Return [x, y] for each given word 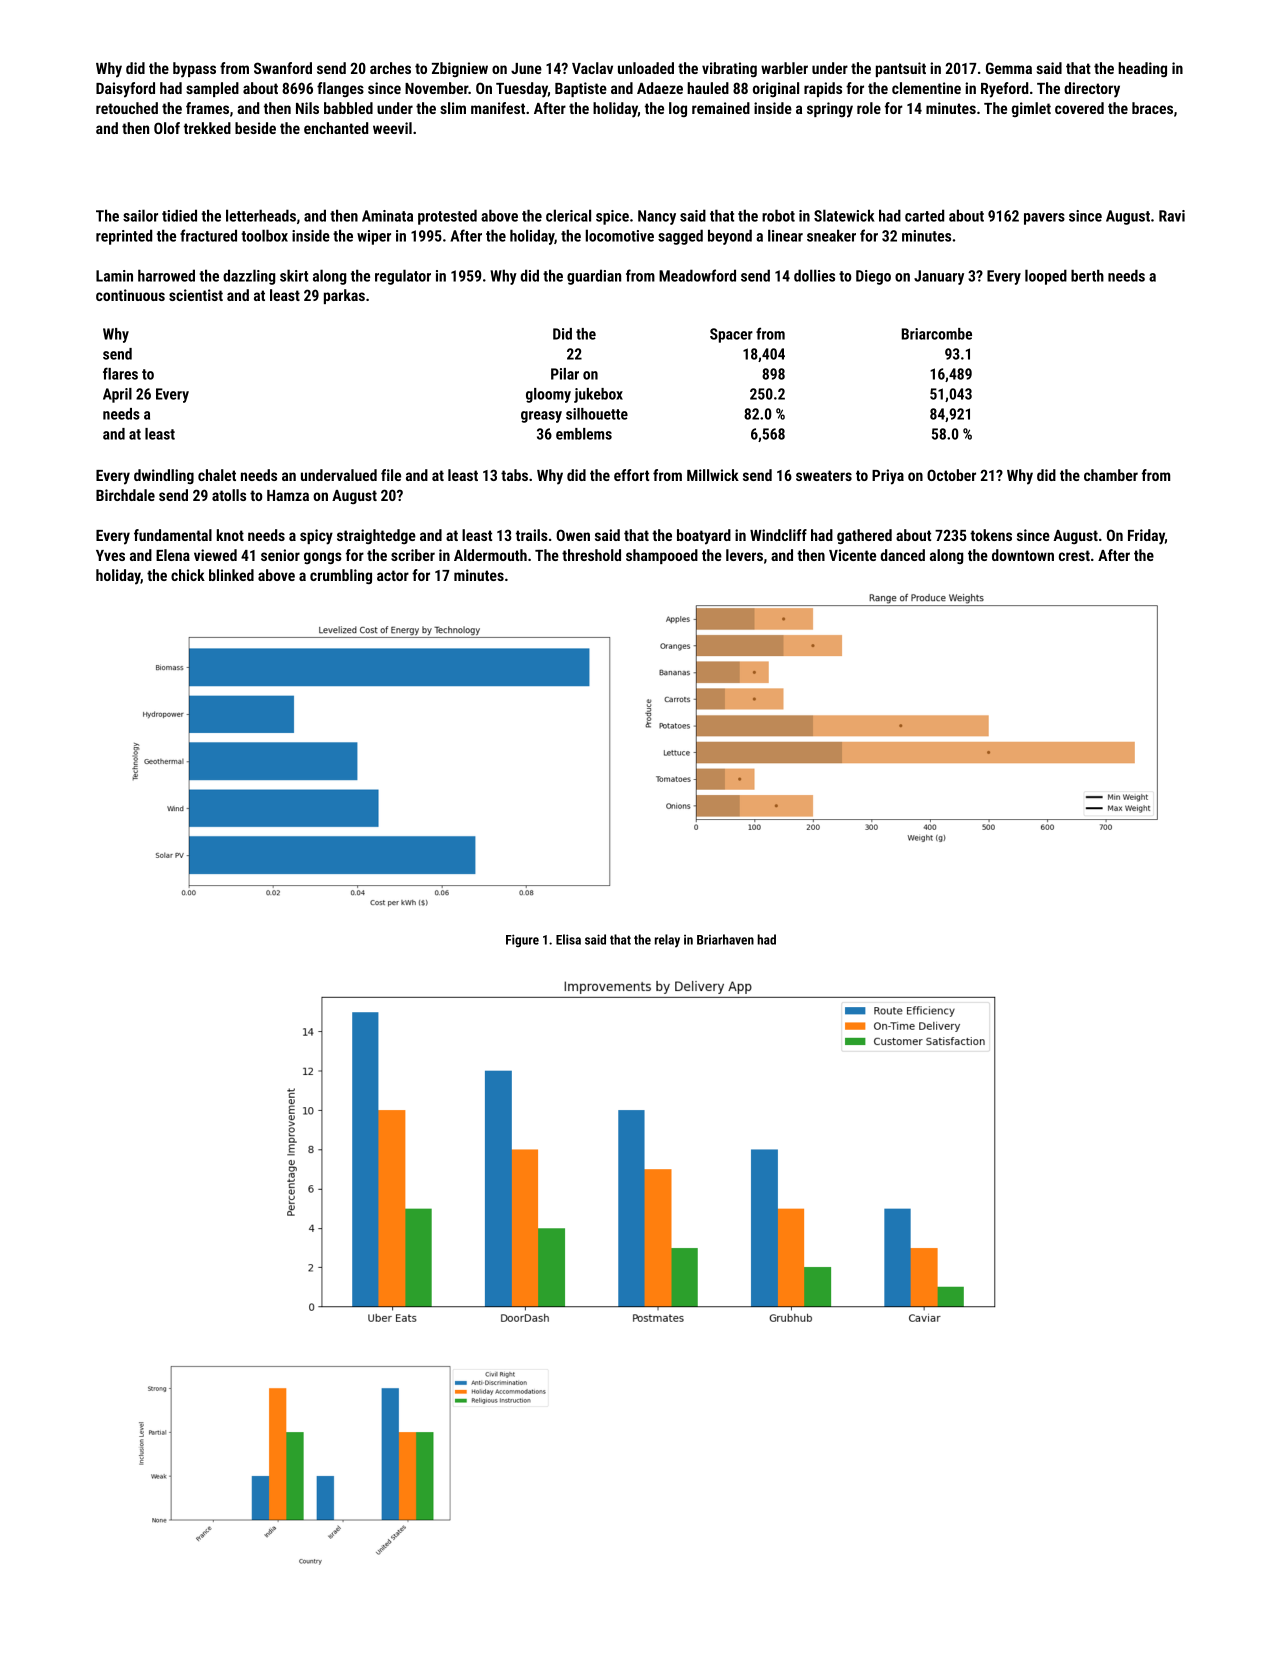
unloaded [646, 68]
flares [120, 373]
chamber [1111, 475]
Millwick [713, 475]
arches [390, 68]
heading [1142, 69]
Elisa [568, 939]
